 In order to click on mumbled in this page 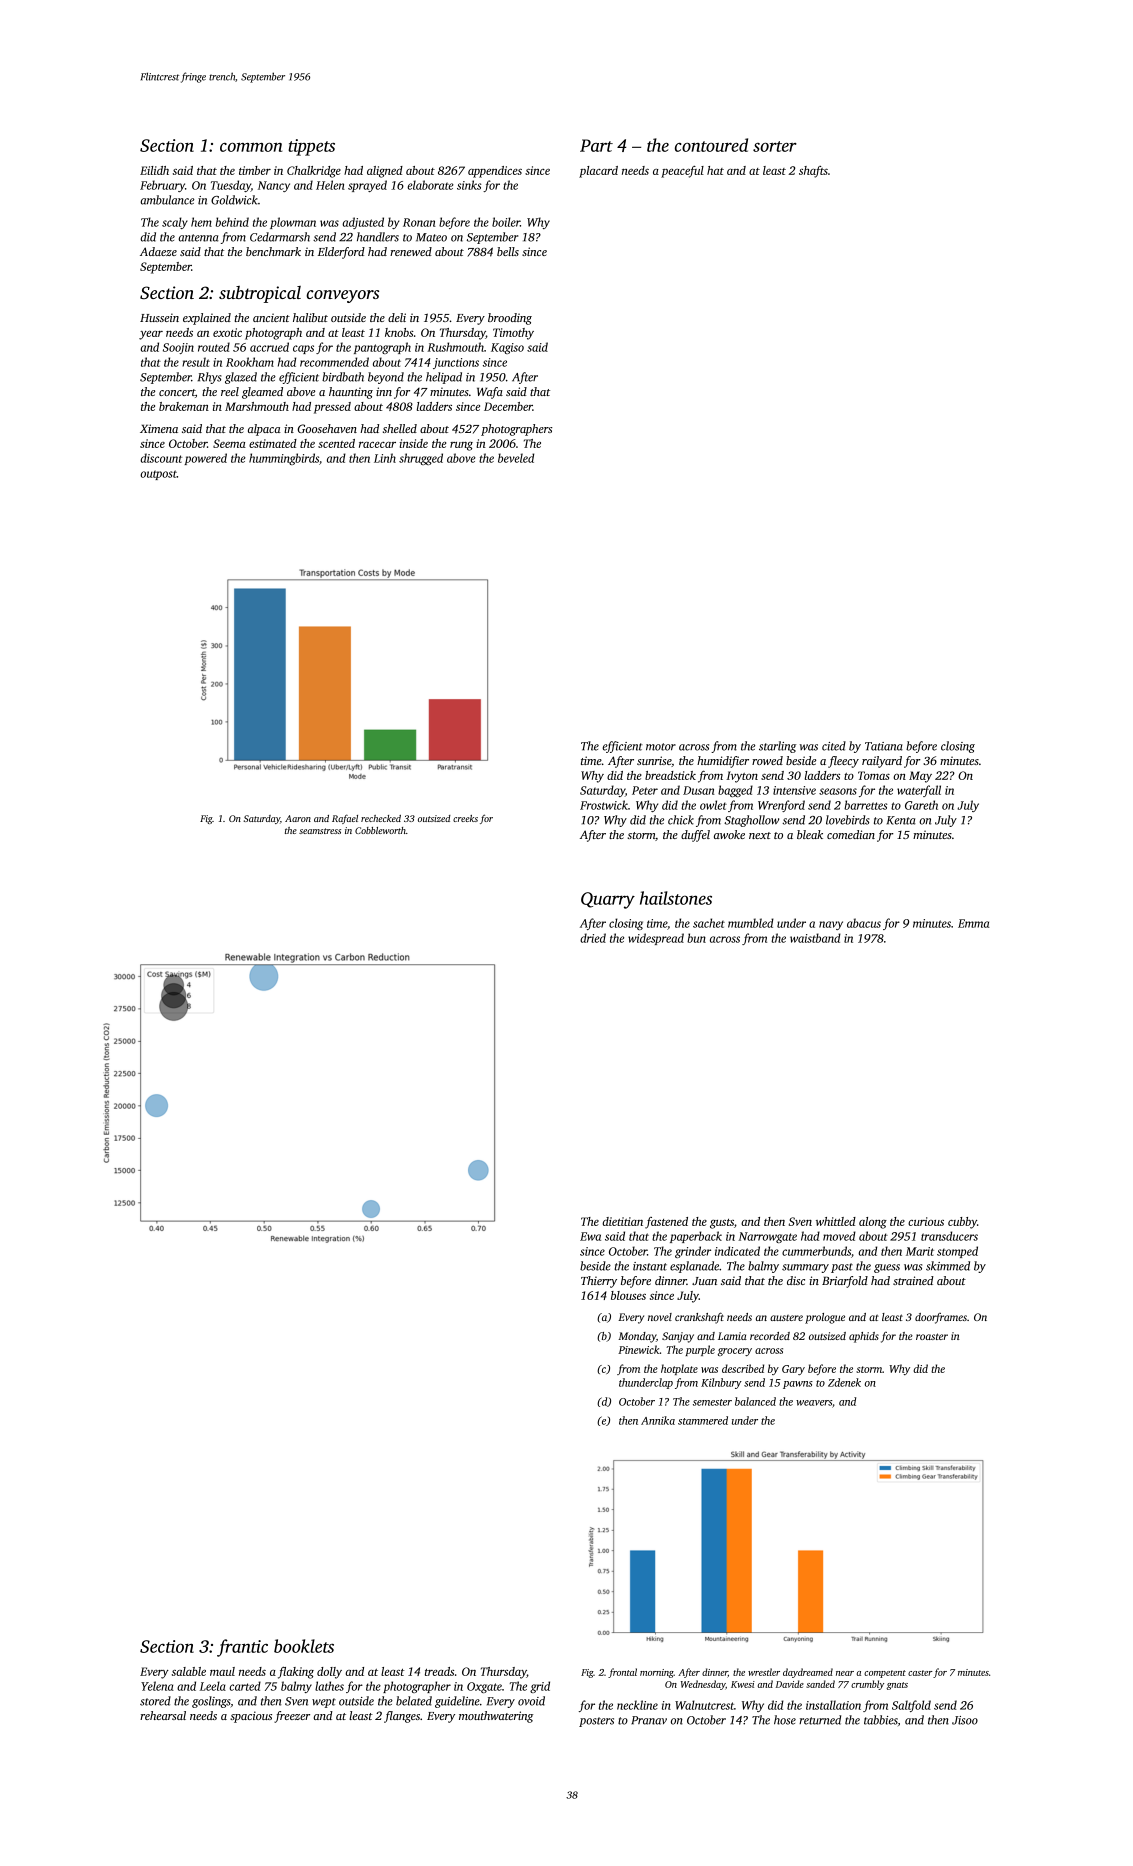, I will do `click(751, 923)`.
